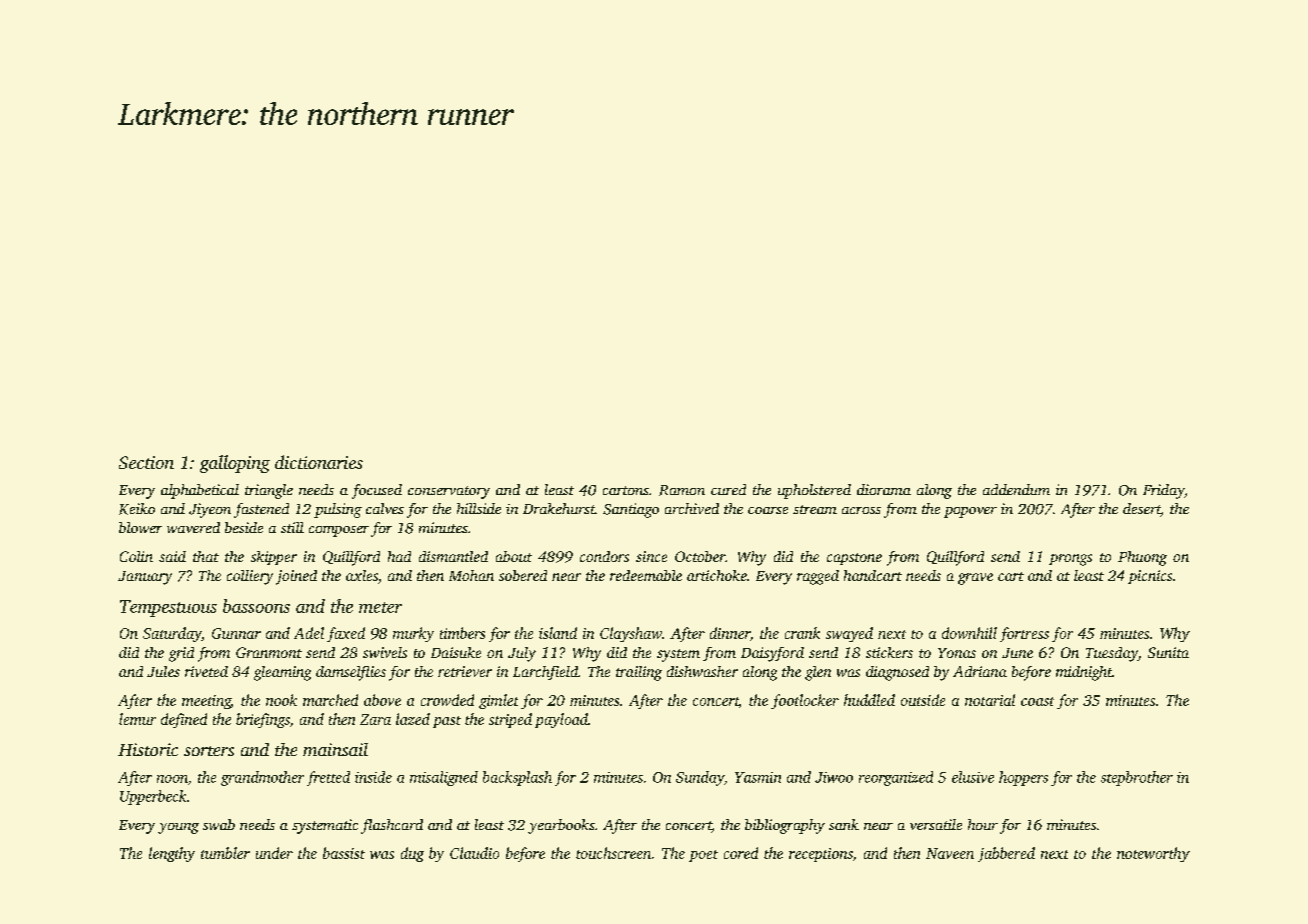  Describe the element at coordinates (413, 634) in the document. I see `murky` at that location.
